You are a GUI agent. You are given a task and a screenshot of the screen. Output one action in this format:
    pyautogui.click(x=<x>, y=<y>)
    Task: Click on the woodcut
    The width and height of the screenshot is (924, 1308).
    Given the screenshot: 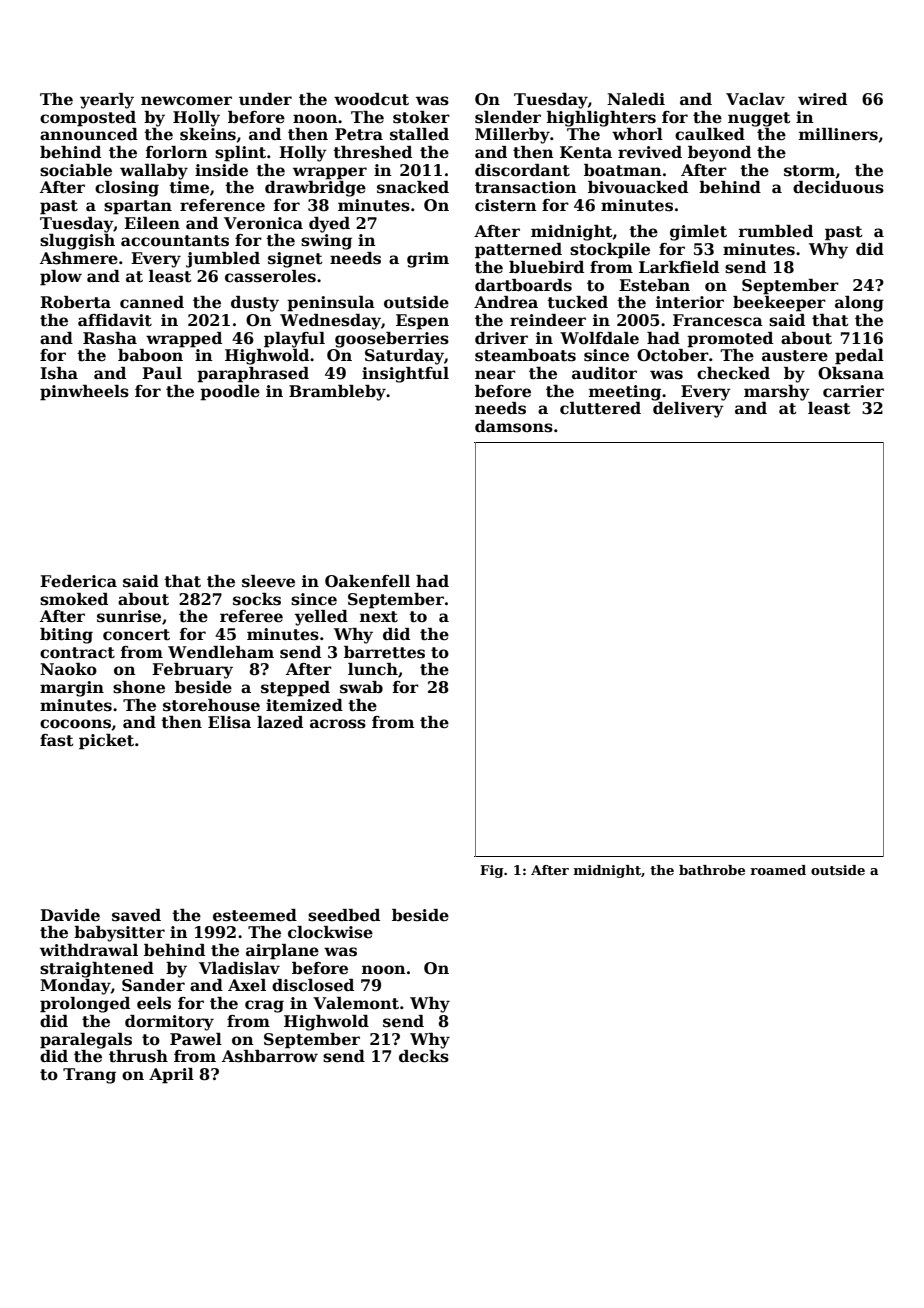 What is the action you would take?
    pyautogui.click(x=371, y=99)
